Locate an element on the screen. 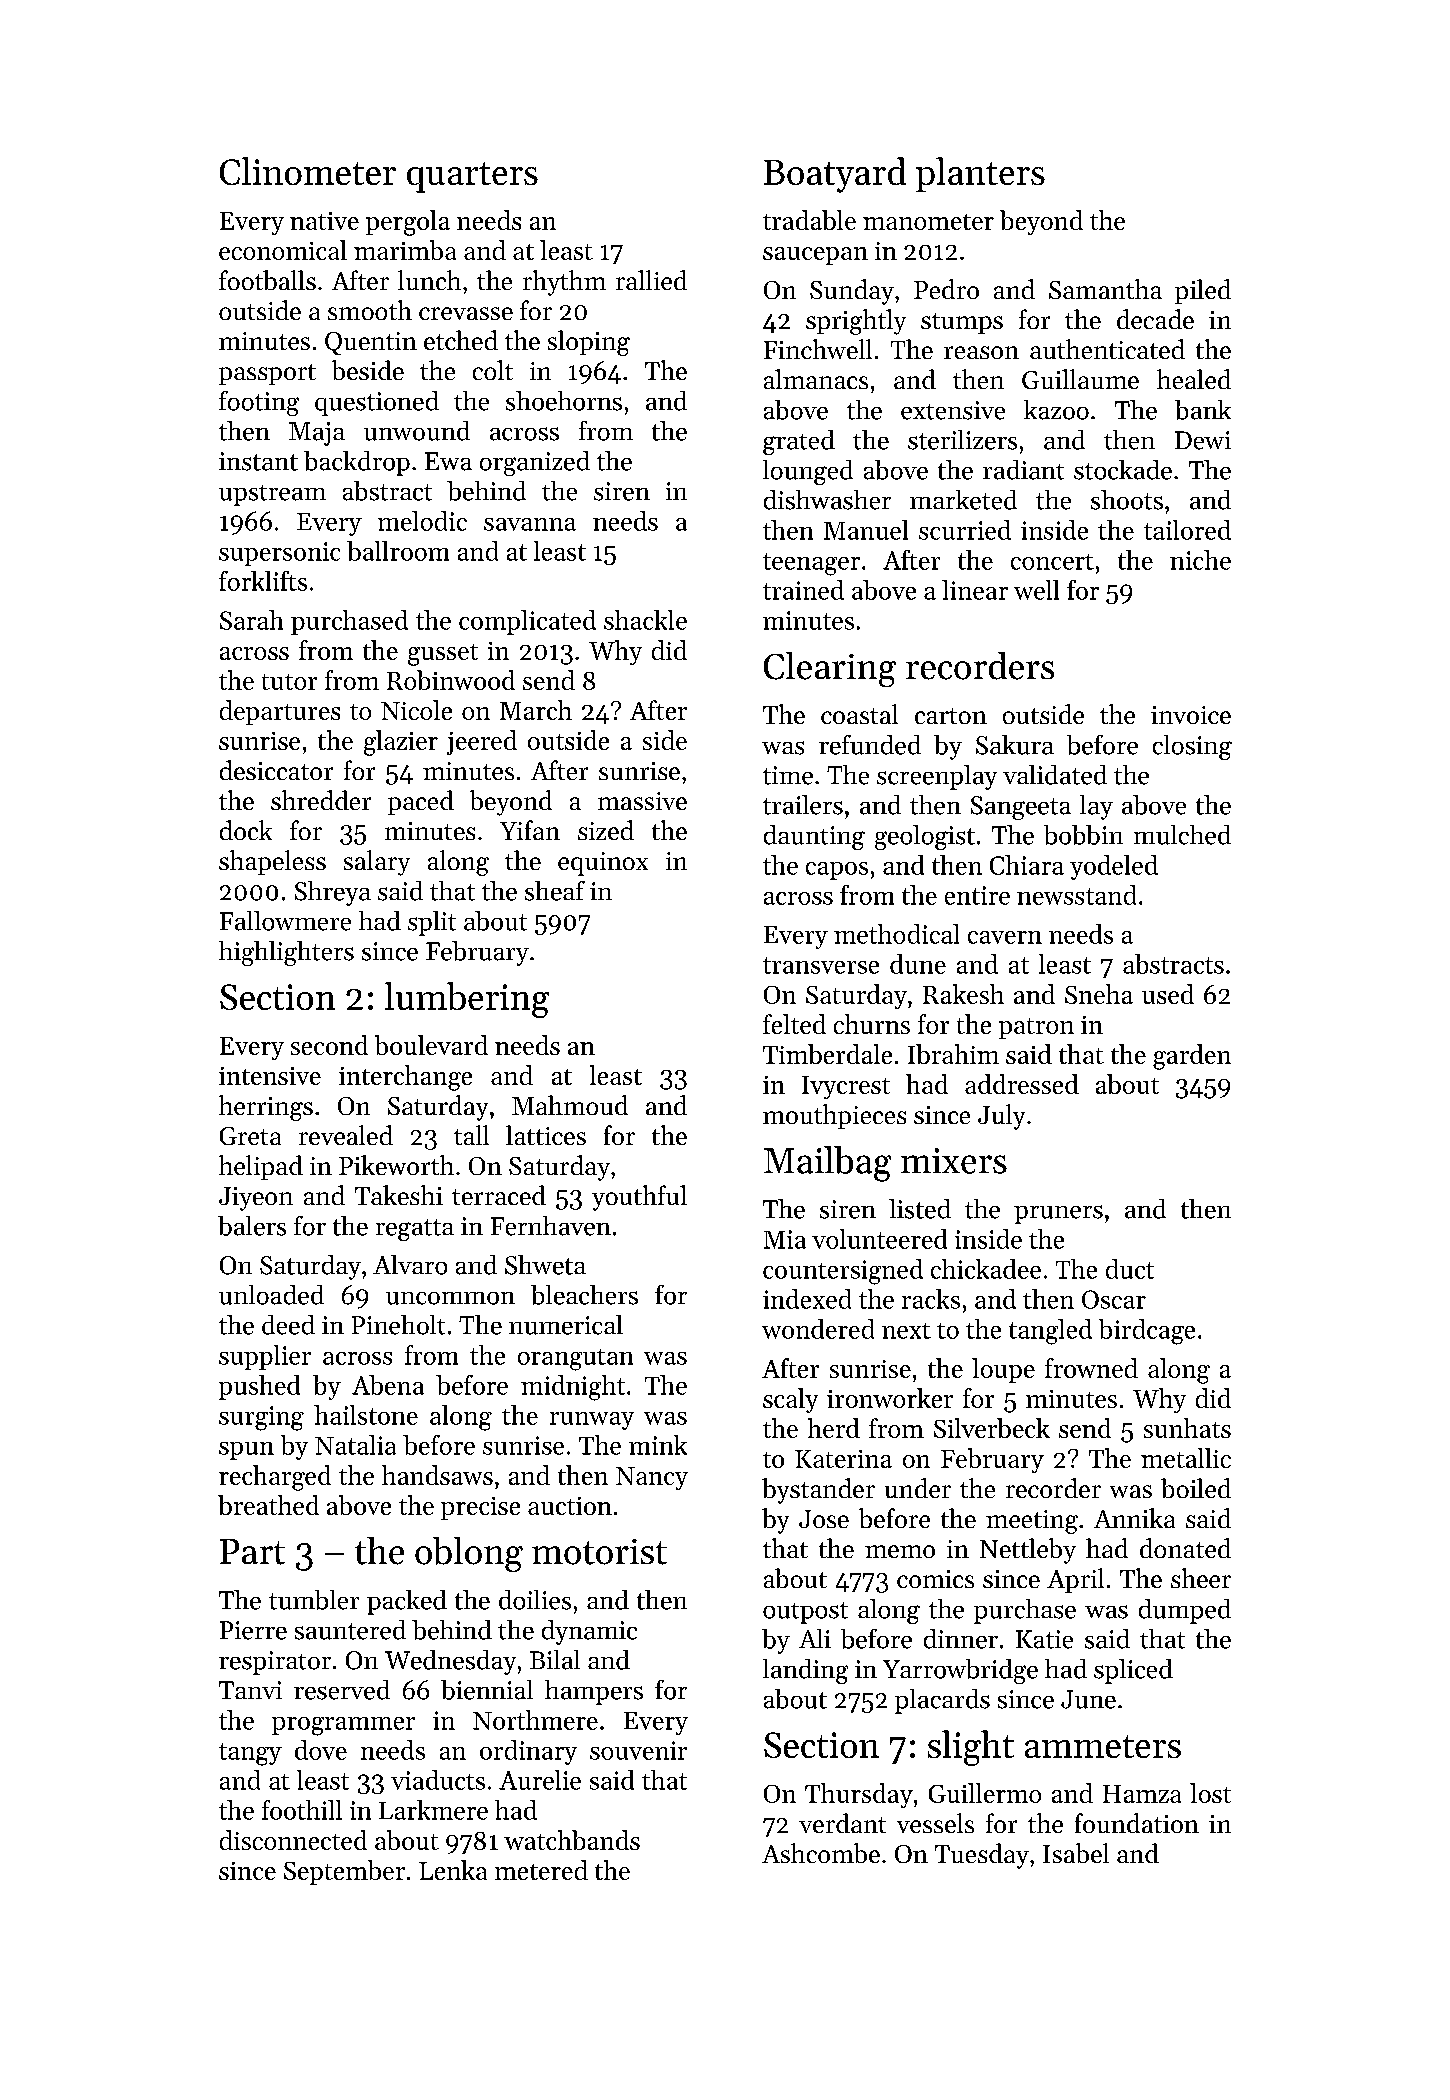 Image resolution: width=1450 pixels, height=2100 pixels. mulched is located at coordinates (1182, 835).
